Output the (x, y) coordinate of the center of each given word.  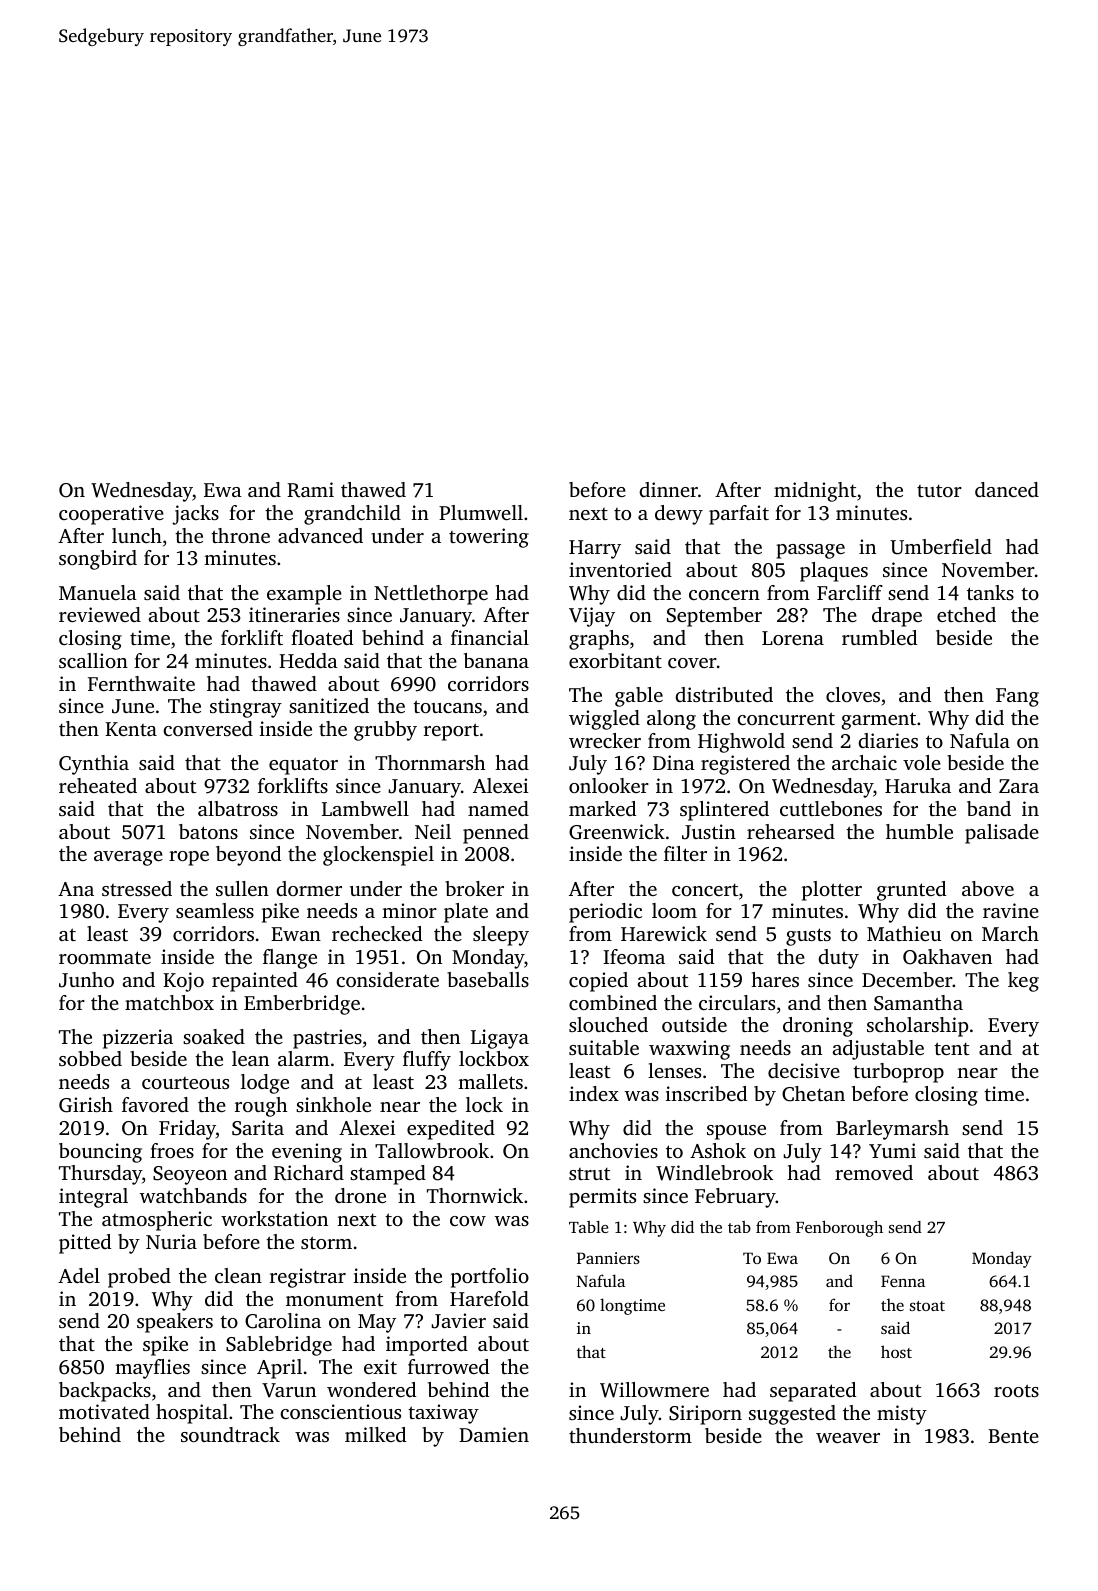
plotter (832, 891)
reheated (98, 785)
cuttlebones (831, 808)
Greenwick (617, 832)
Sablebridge (279, 1346)
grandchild (352, 515)
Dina (674, 762)
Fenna (903, 1281)
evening (307, 1153)
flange (290, 959)
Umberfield (941, 547)
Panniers (608, 1258)
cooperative (111, 515)
